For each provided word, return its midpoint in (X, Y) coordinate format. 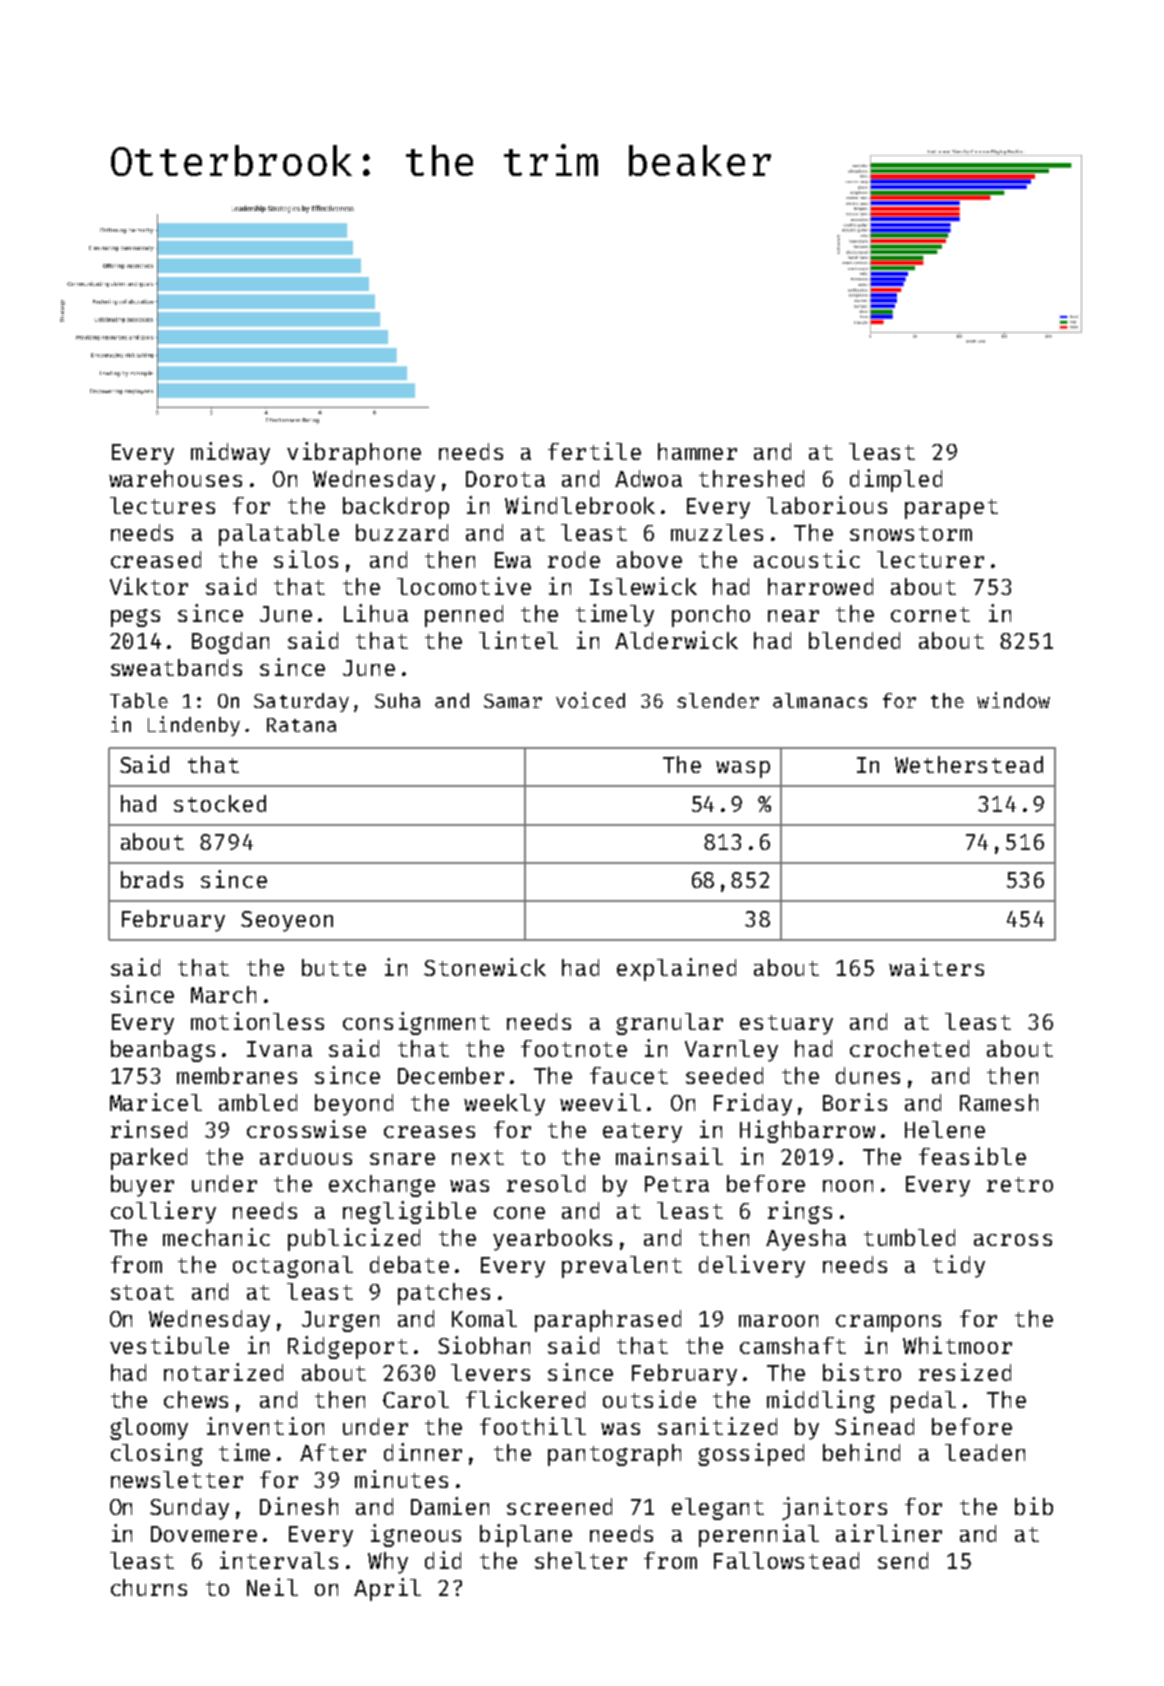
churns (149, 1587)
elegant (718, 1509)
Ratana (301, 725)
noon (848, 1186)
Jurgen (340, 1321)
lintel (518, 640)
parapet (951, 509)
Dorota (505, 479)
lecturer (930, 559)
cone (519, 1213)
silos (306, 559)
